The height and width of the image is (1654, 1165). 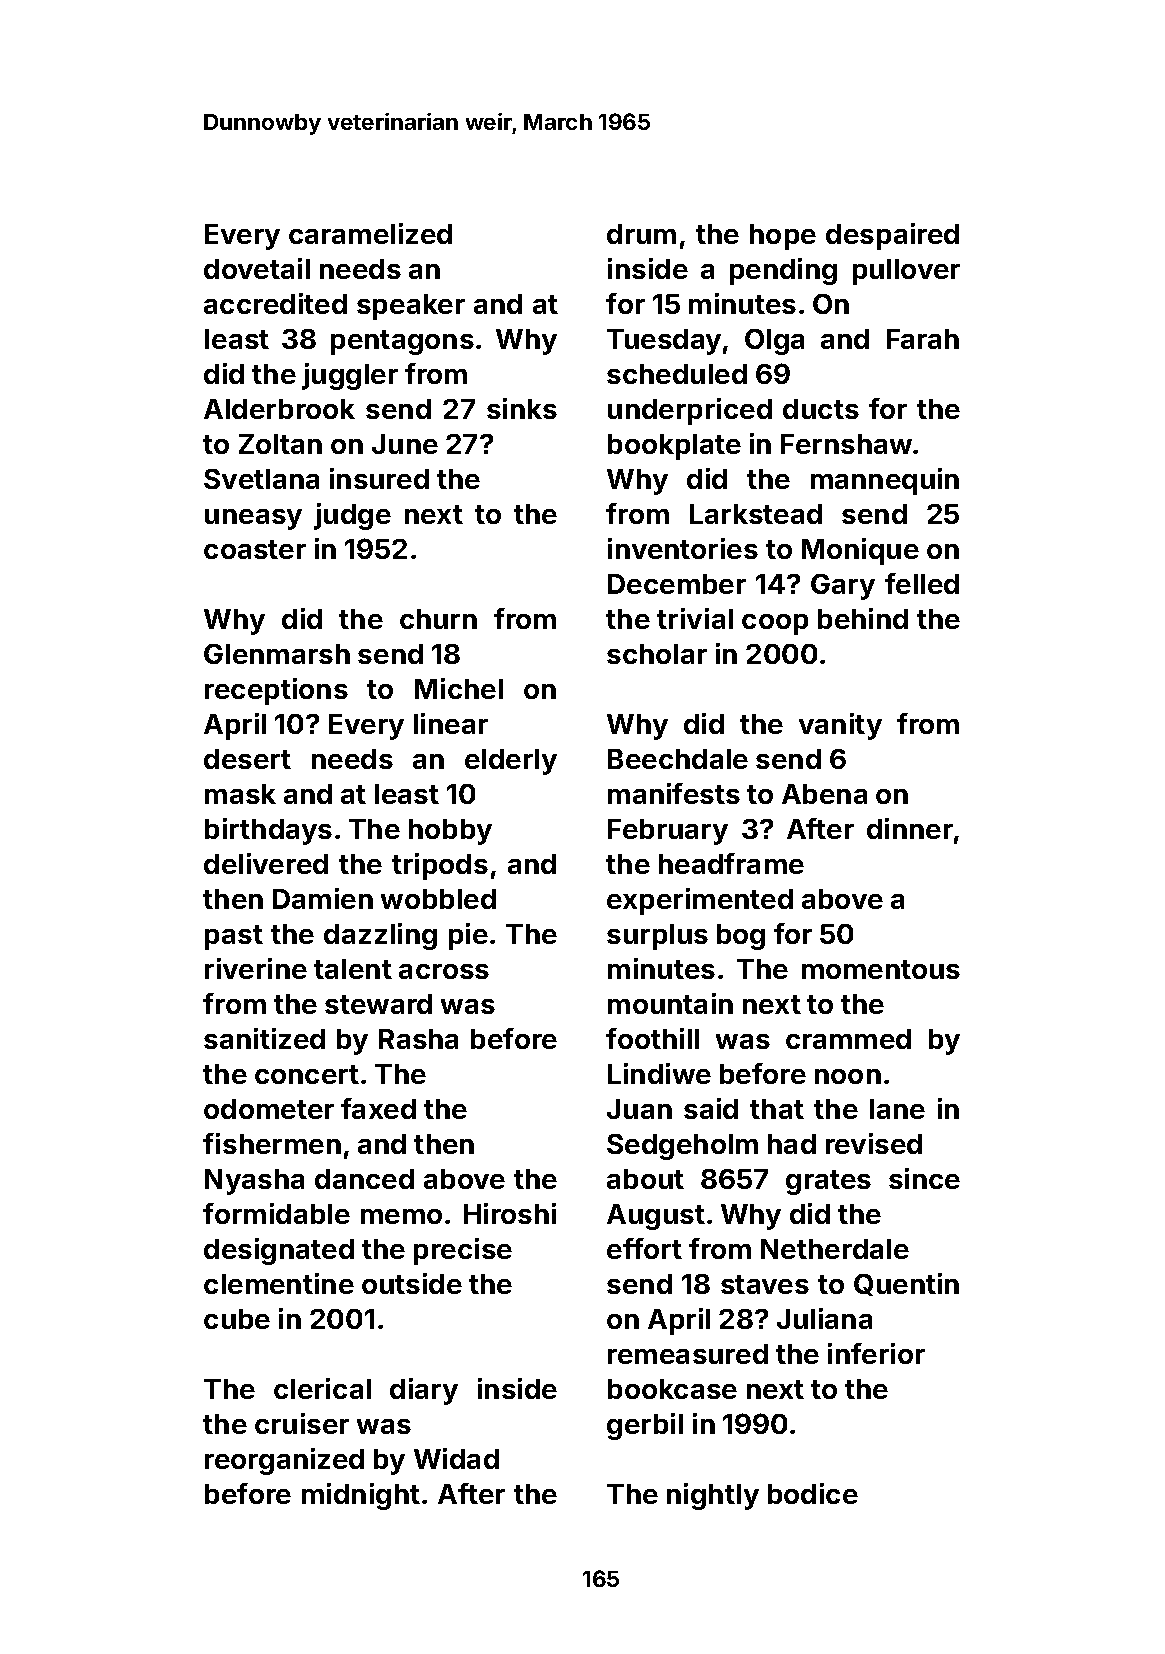 What do you see at coordinates (424, 1391) in the image?
I see `diary` at bounding box center [424, 1391].
